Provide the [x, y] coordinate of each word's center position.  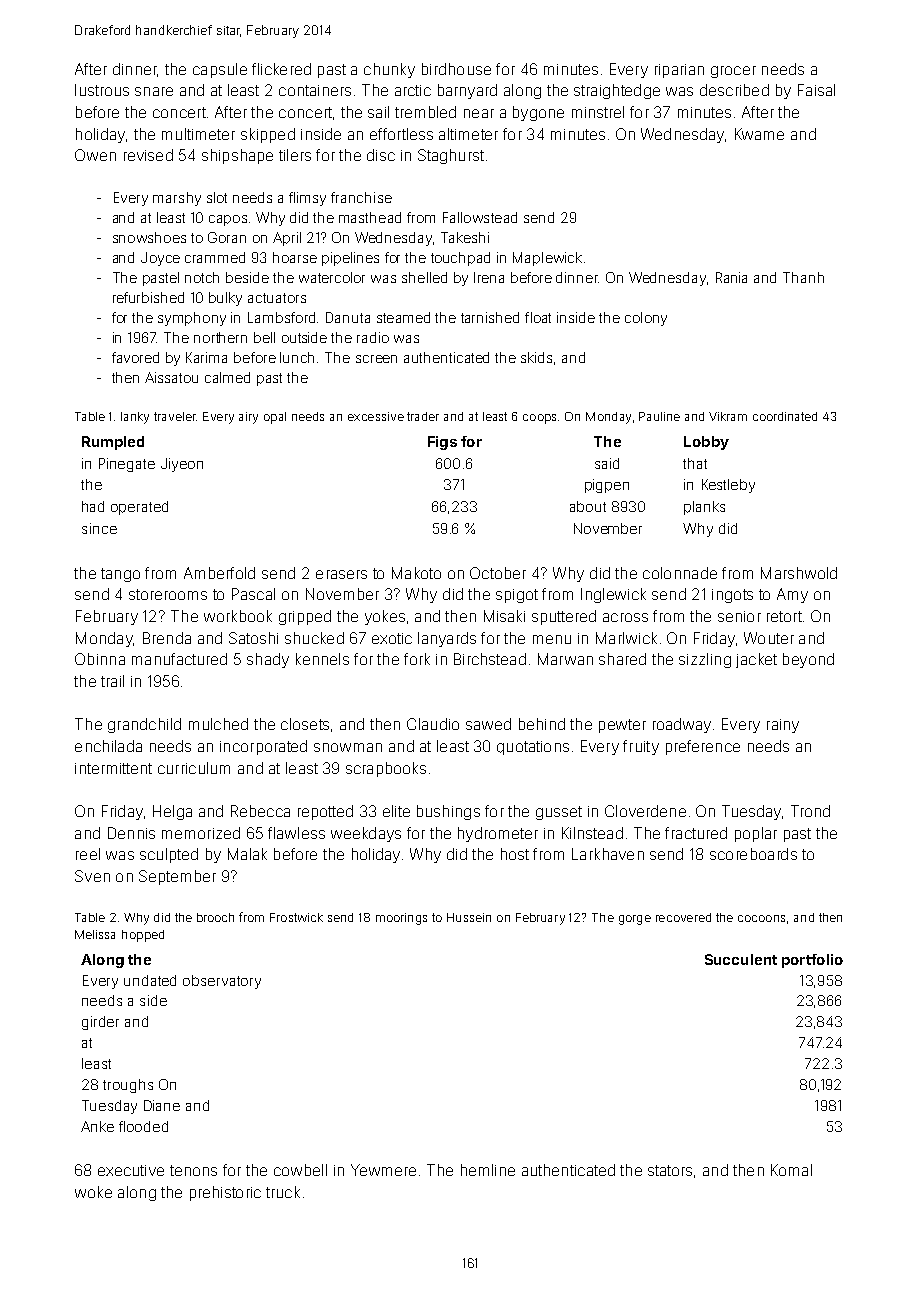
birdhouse [456, 69]
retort [784, 616]
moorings [401, 919]
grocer [733, 72]
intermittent [113, 768]
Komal [791, 1170]
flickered [281, 69]
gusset [559, 813]
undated [150, 980]
